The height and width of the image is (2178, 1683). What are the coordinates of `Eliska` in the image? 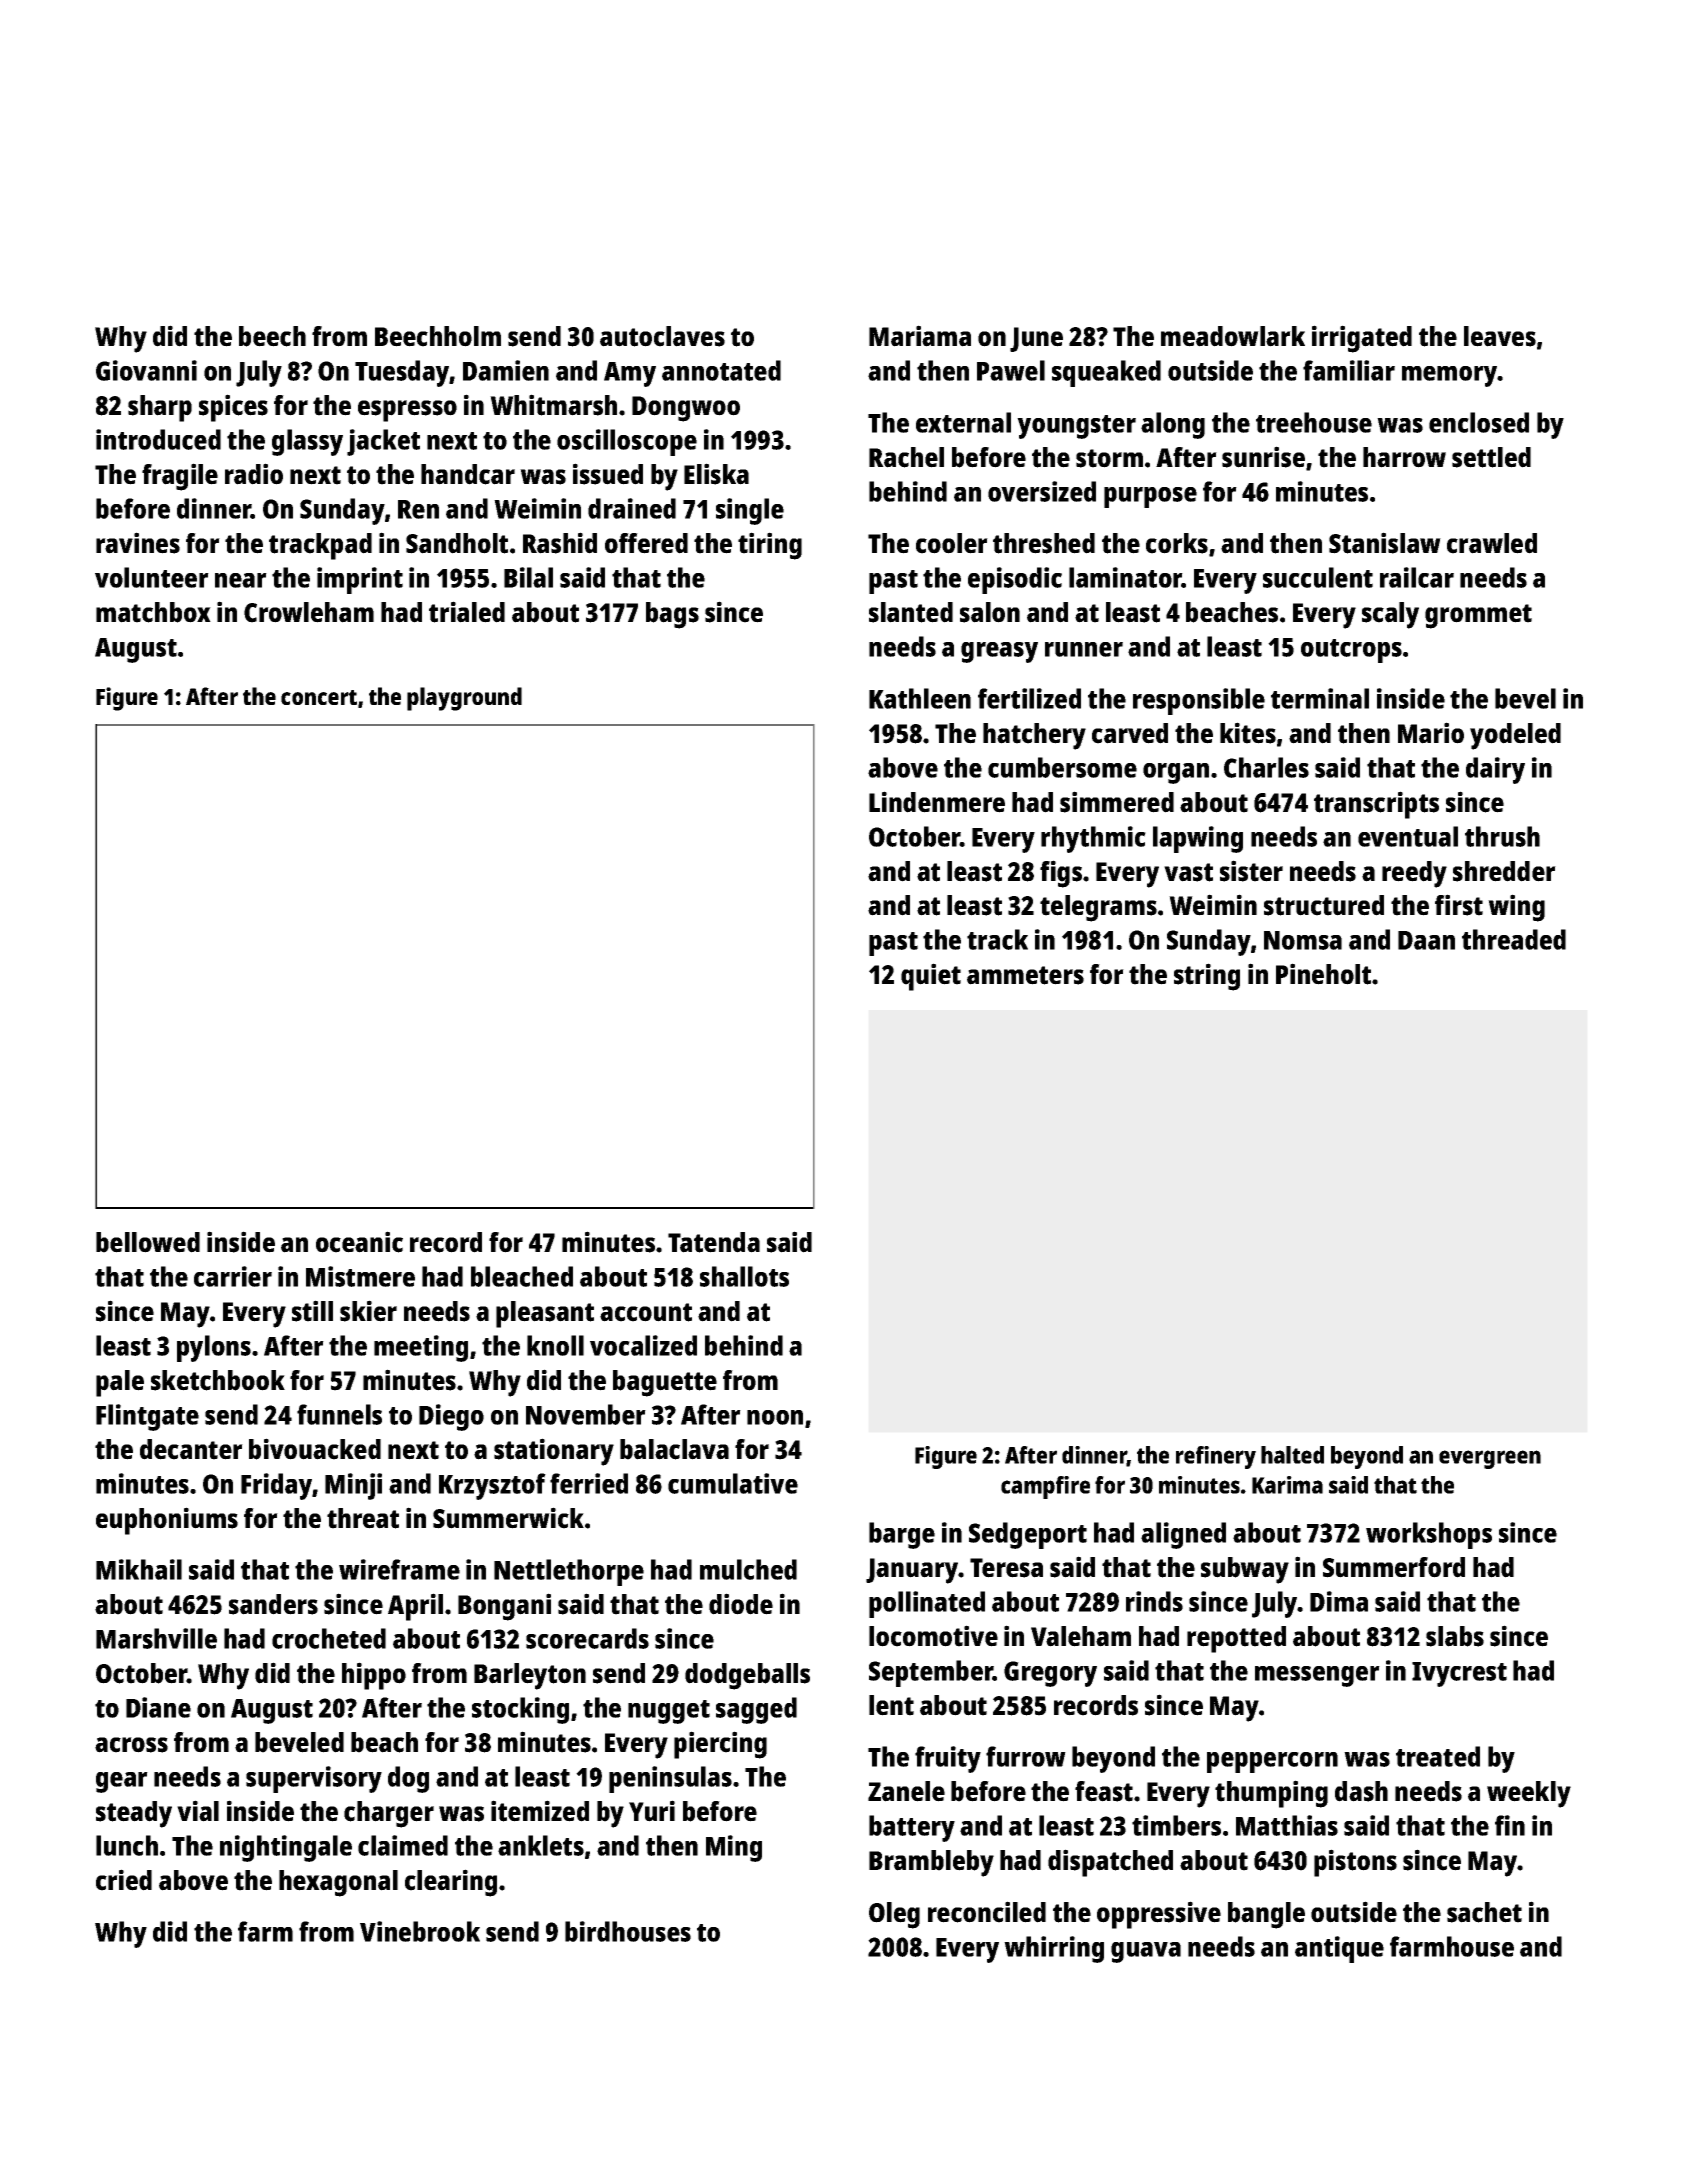 It's located at (716, 474).
